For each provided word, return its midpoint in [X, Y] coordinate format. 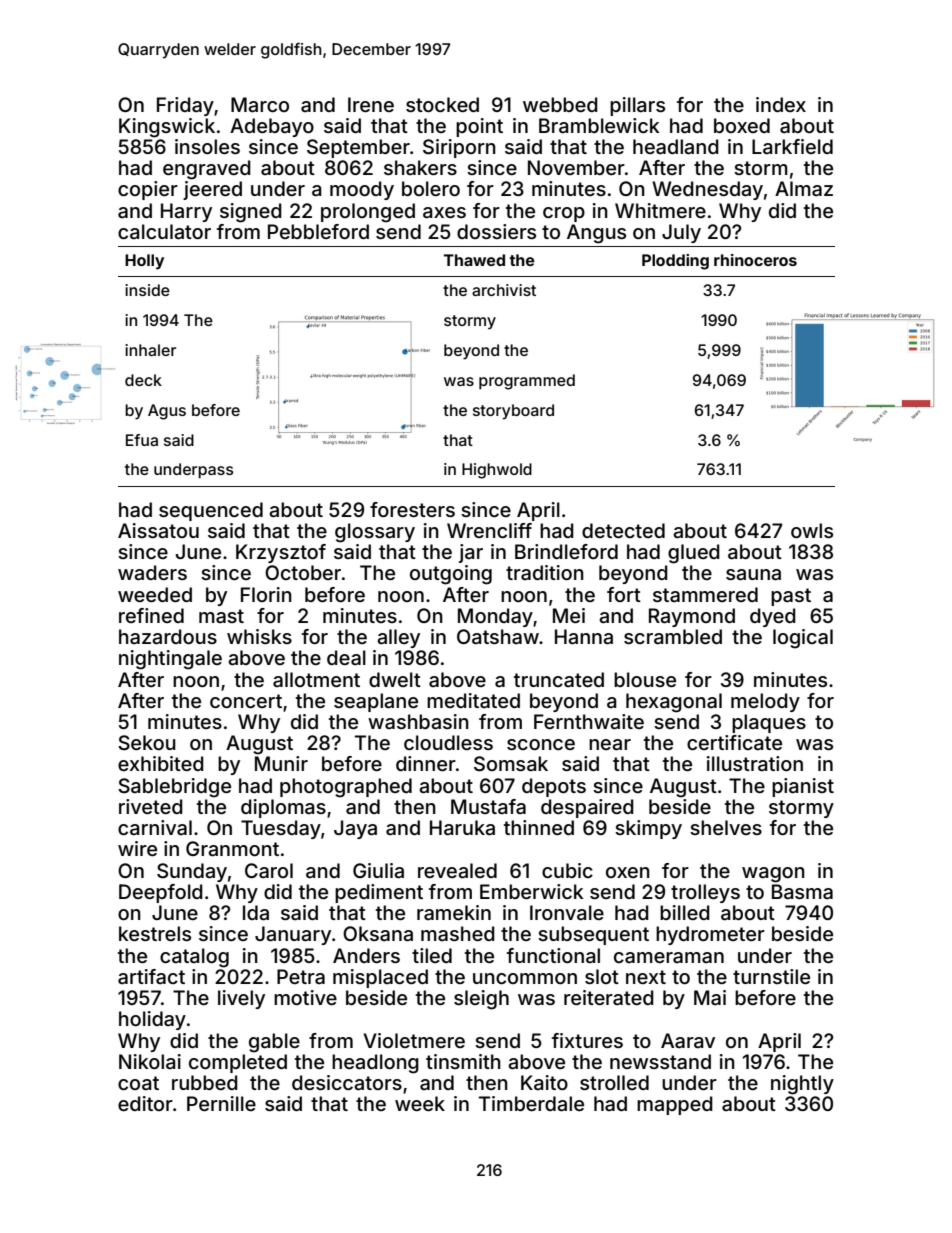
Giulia [378, 871]
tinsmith [463, 1061]
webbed [560, 104]
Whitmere [660, 210]
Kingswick [167, 128]
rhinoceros [755, 260]
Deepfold [161, 893]
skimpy [648, 829]
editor [145, 1103]
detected [623, 530]
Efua [142, 440]
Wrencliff [489, 530]
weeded [155, 594]
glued [694, 554]
